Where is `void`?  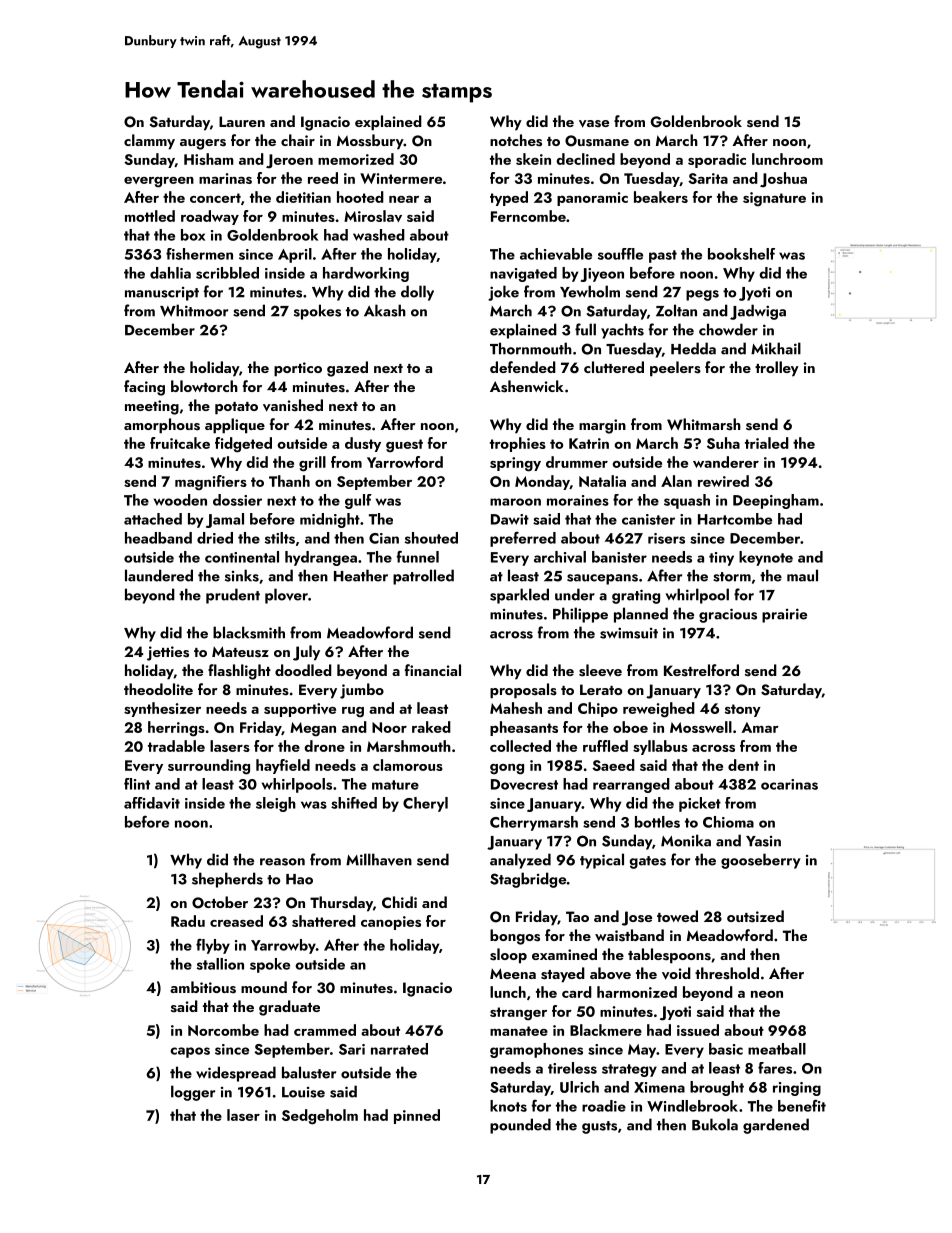
void is located at coordinates (676, 973).
